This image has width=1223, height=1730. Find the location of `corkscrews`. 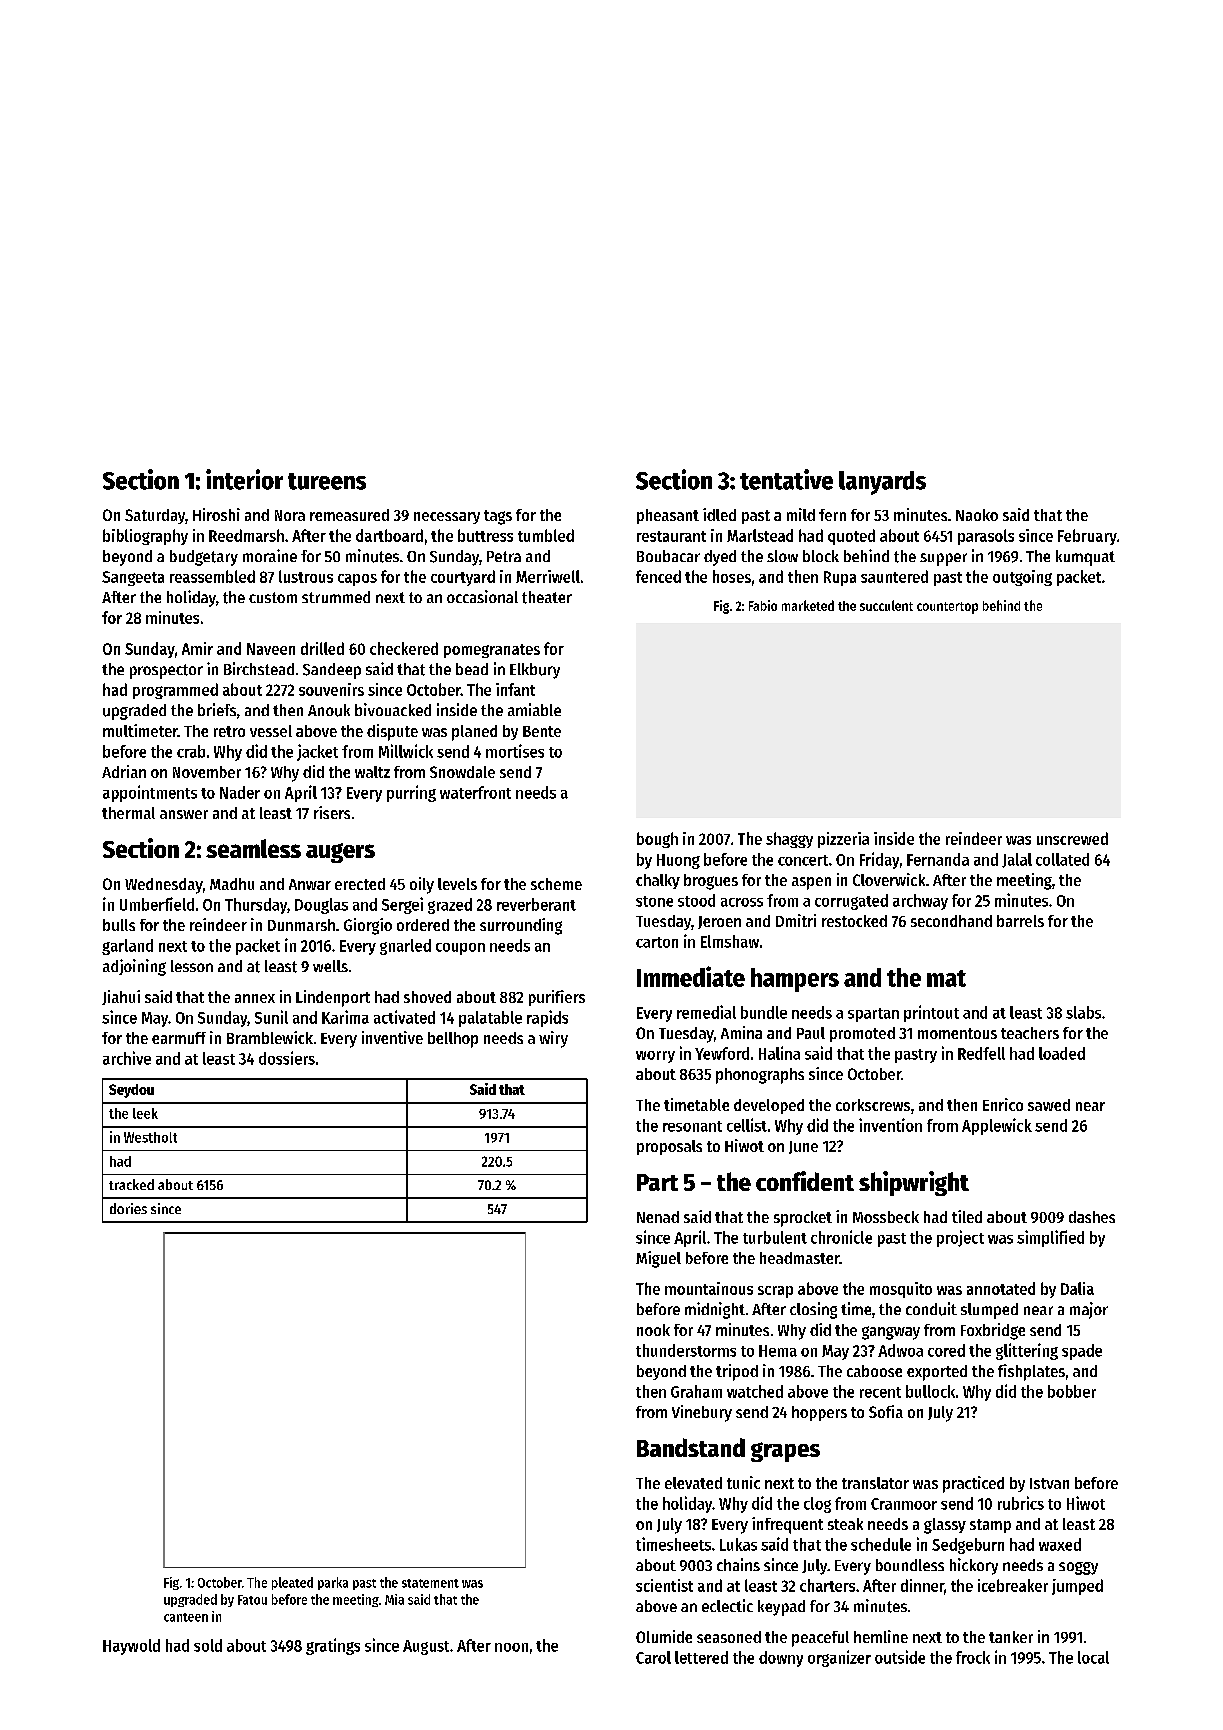

corkscrews is located at coordinates (873, 1105).
